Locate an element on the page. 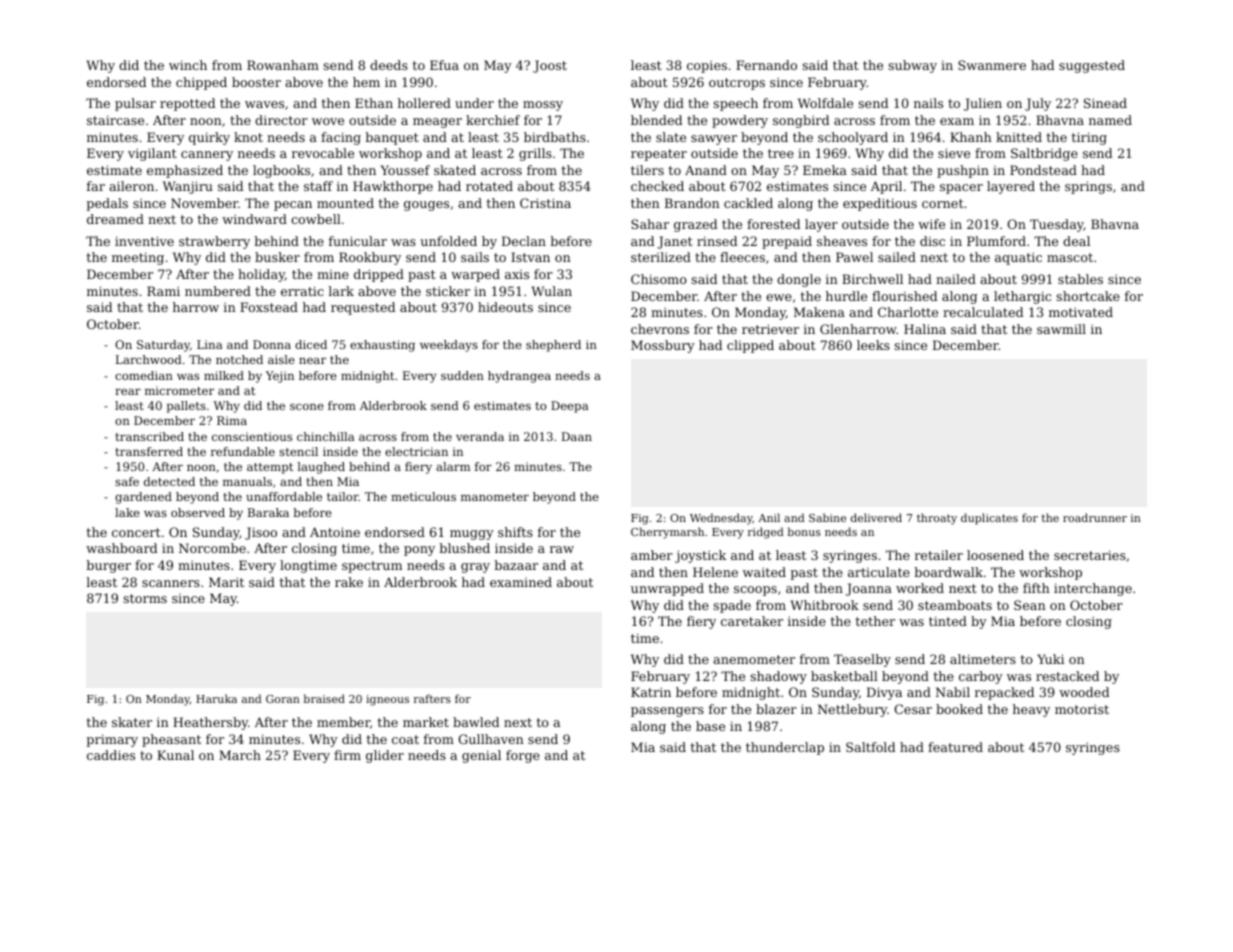 The image size is (1233, 952). copies is located at coordinates (707, 66).
